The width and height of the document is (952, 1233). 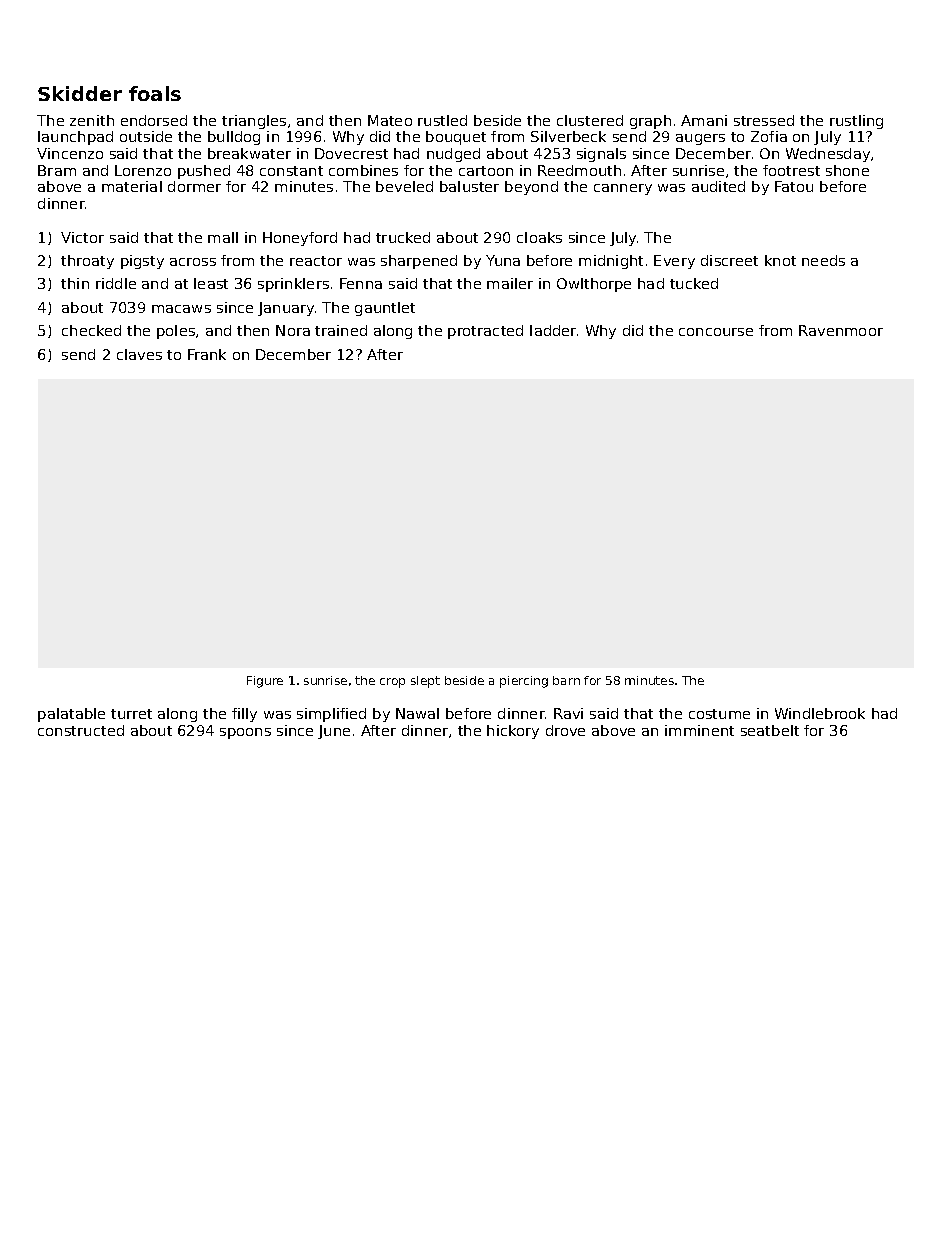 I want to click on Frank, so click(x=207, y=354).
